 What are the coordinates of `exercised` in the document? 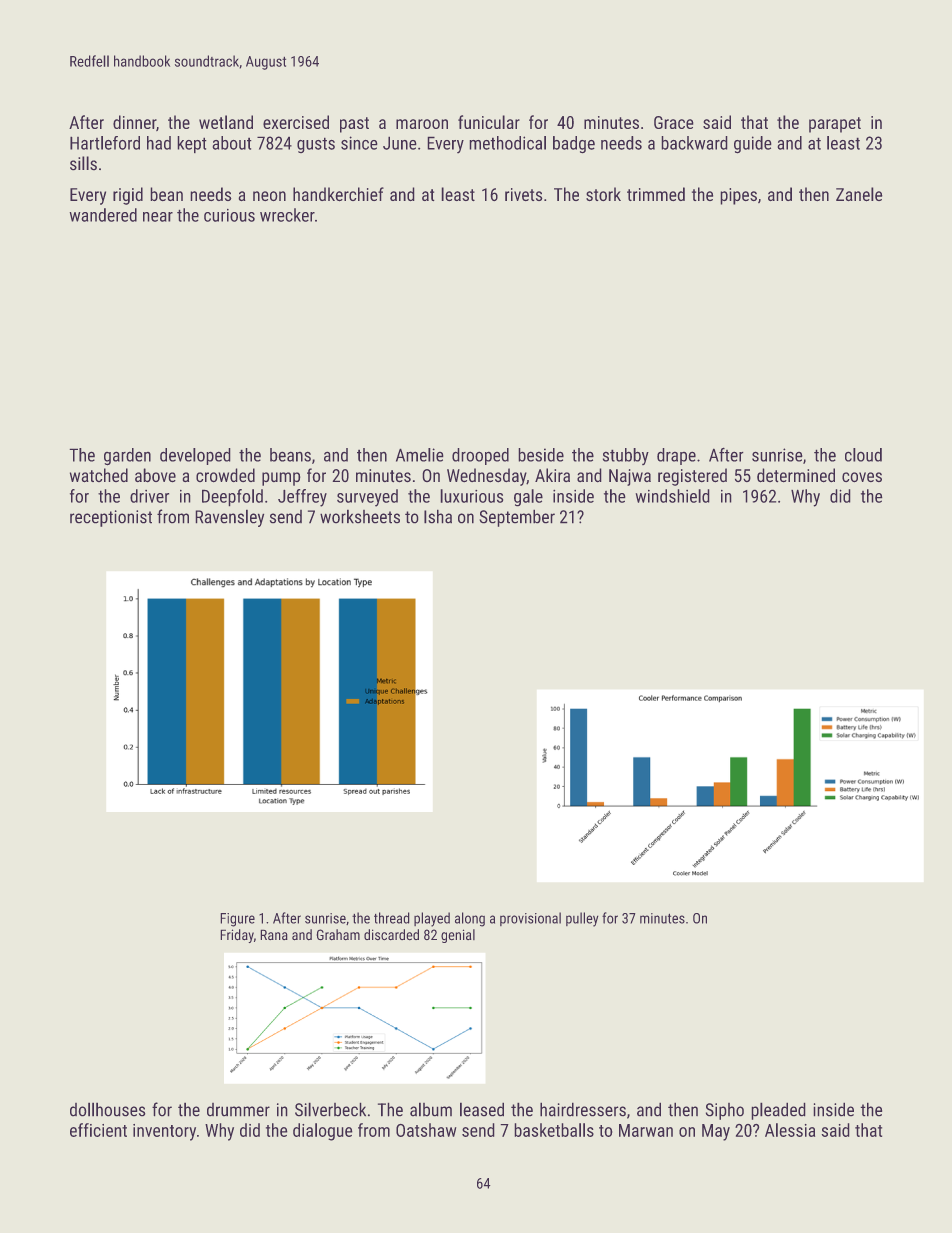 It's located at (296, 122).
